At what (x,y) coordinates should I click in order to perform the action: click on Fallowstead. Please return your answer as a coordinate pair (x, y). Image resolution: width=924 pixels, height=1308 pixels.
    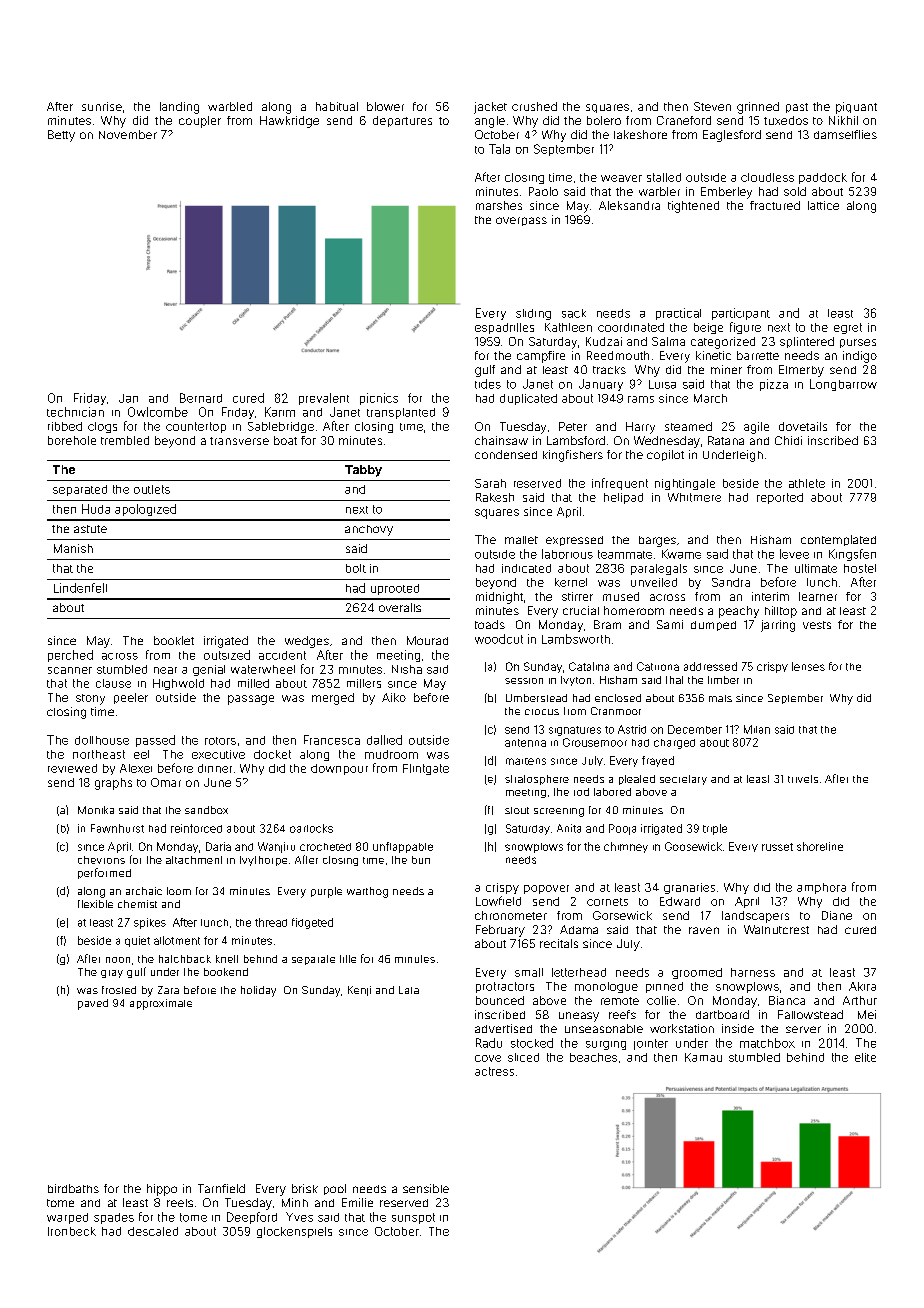
    Looking at the image, I should click on (810, 1014).
